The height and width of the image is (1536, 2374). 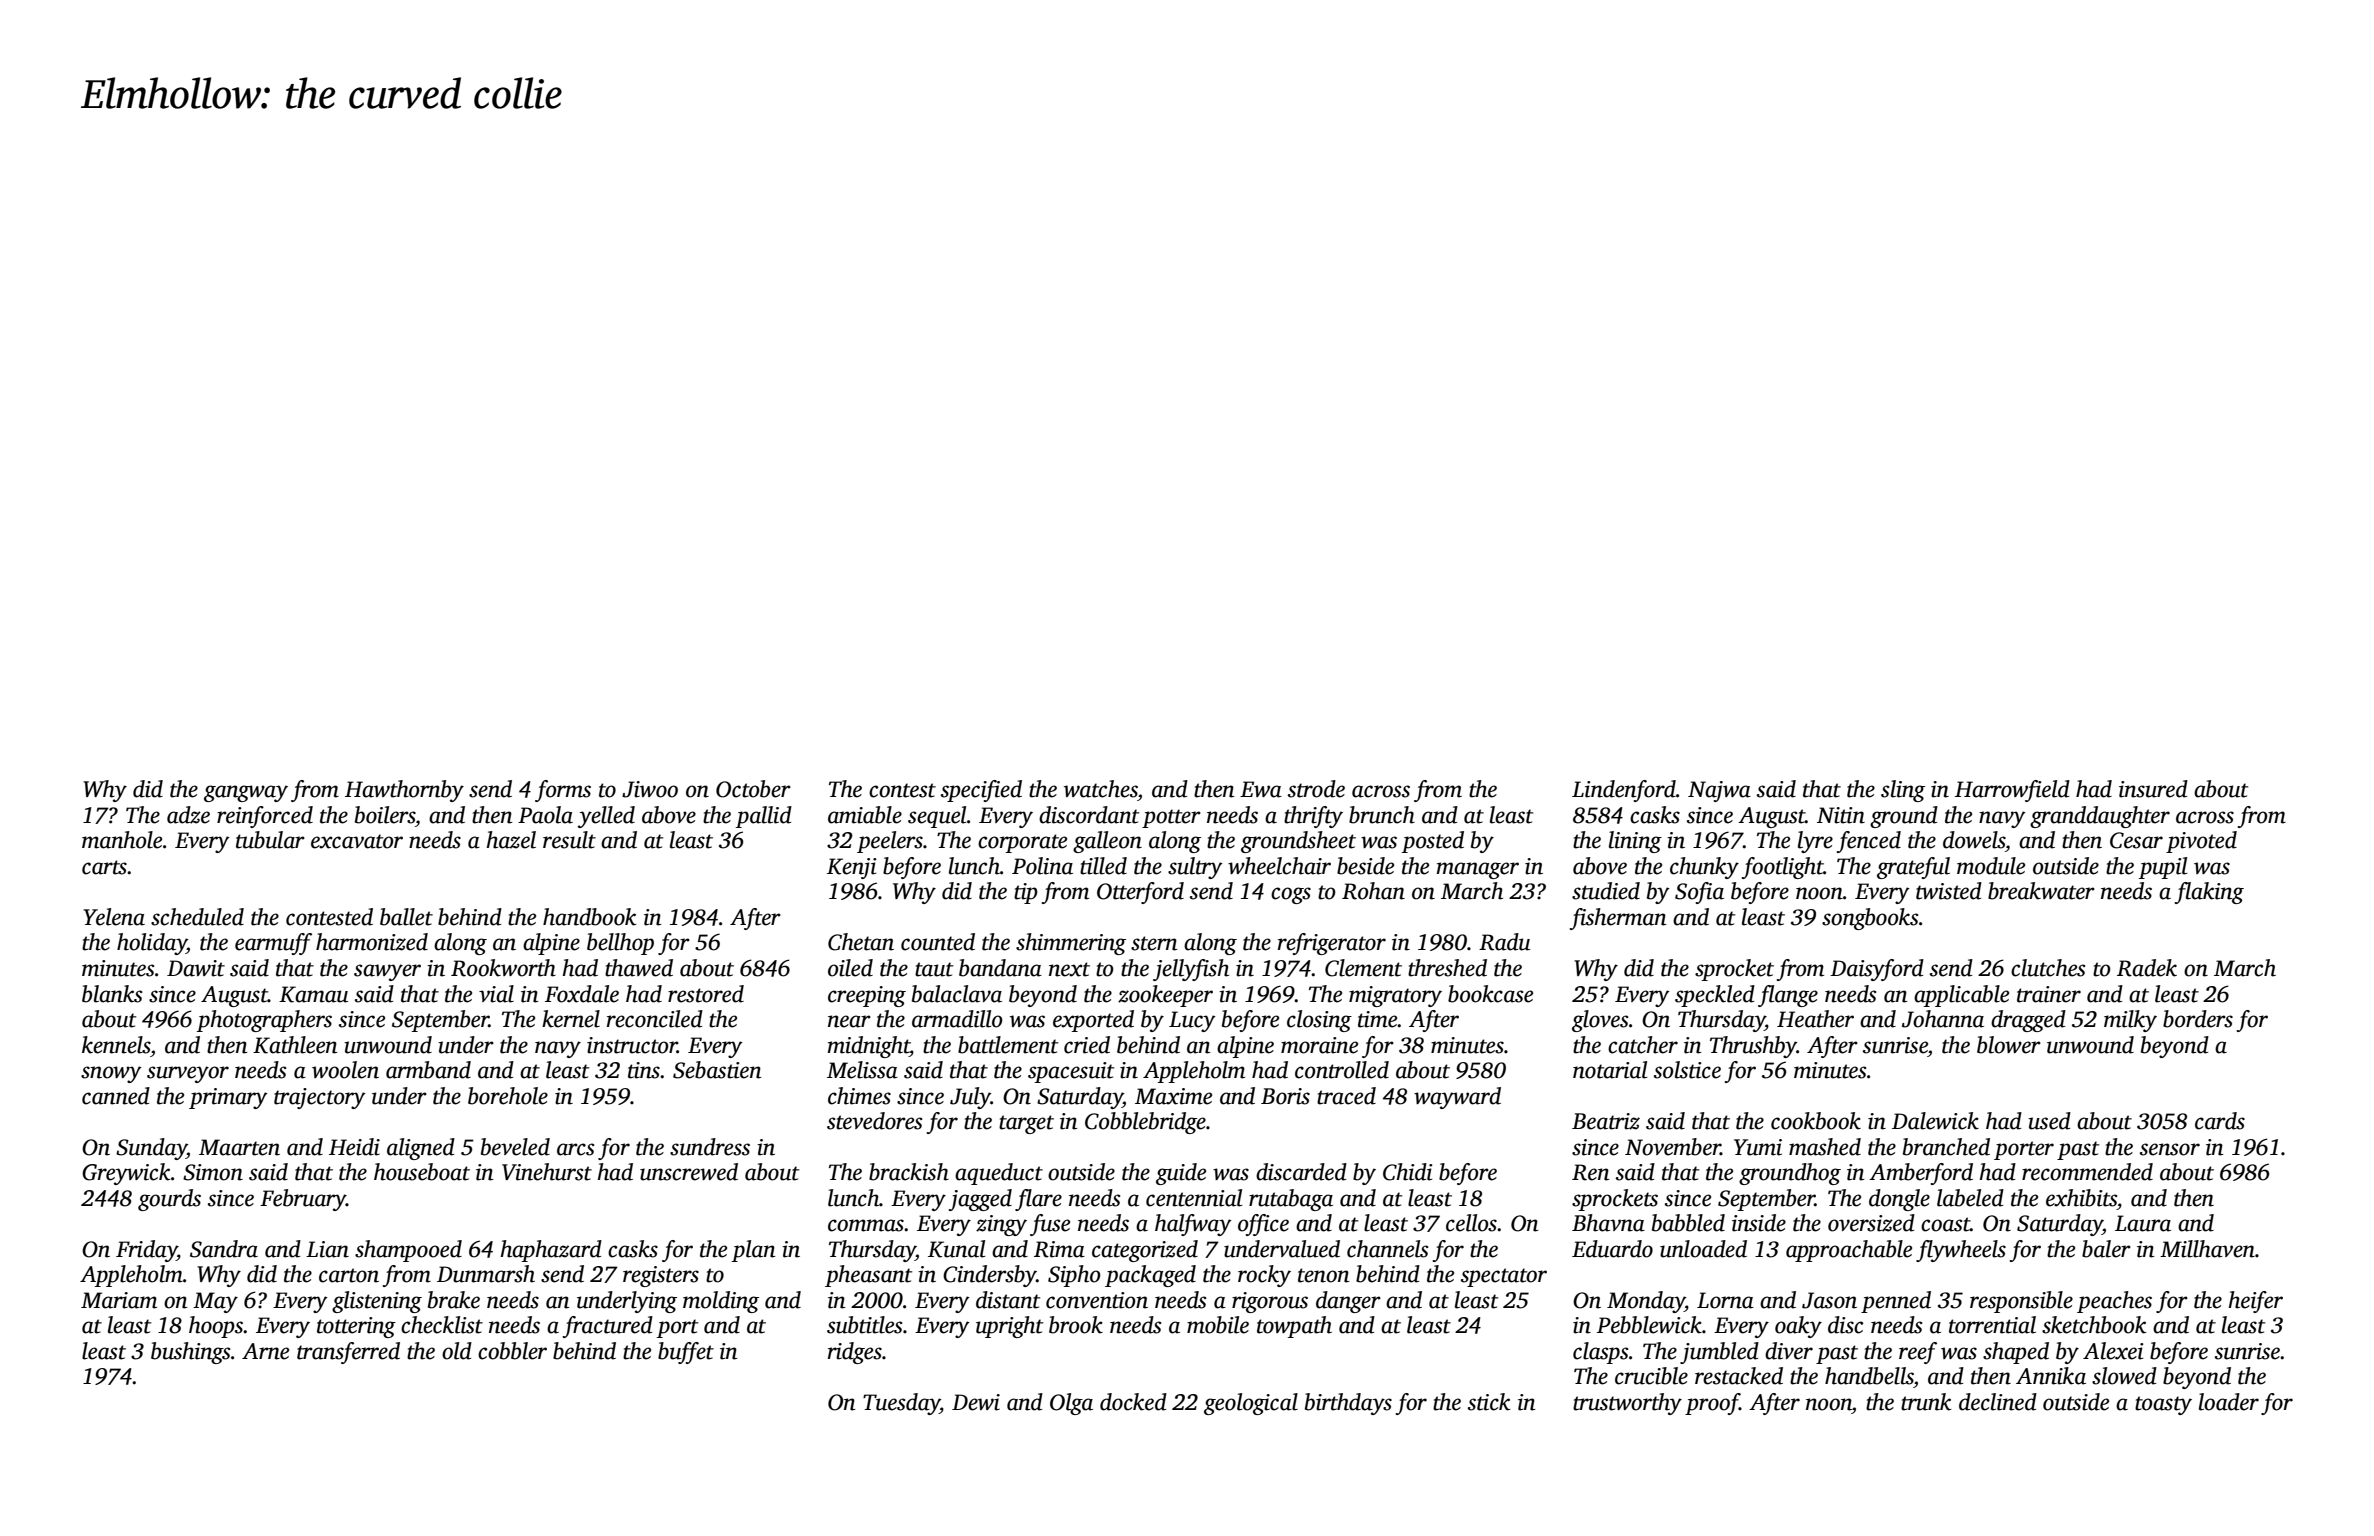 I want to click on Cobblebridge, so click(x=1145, y=1123).
